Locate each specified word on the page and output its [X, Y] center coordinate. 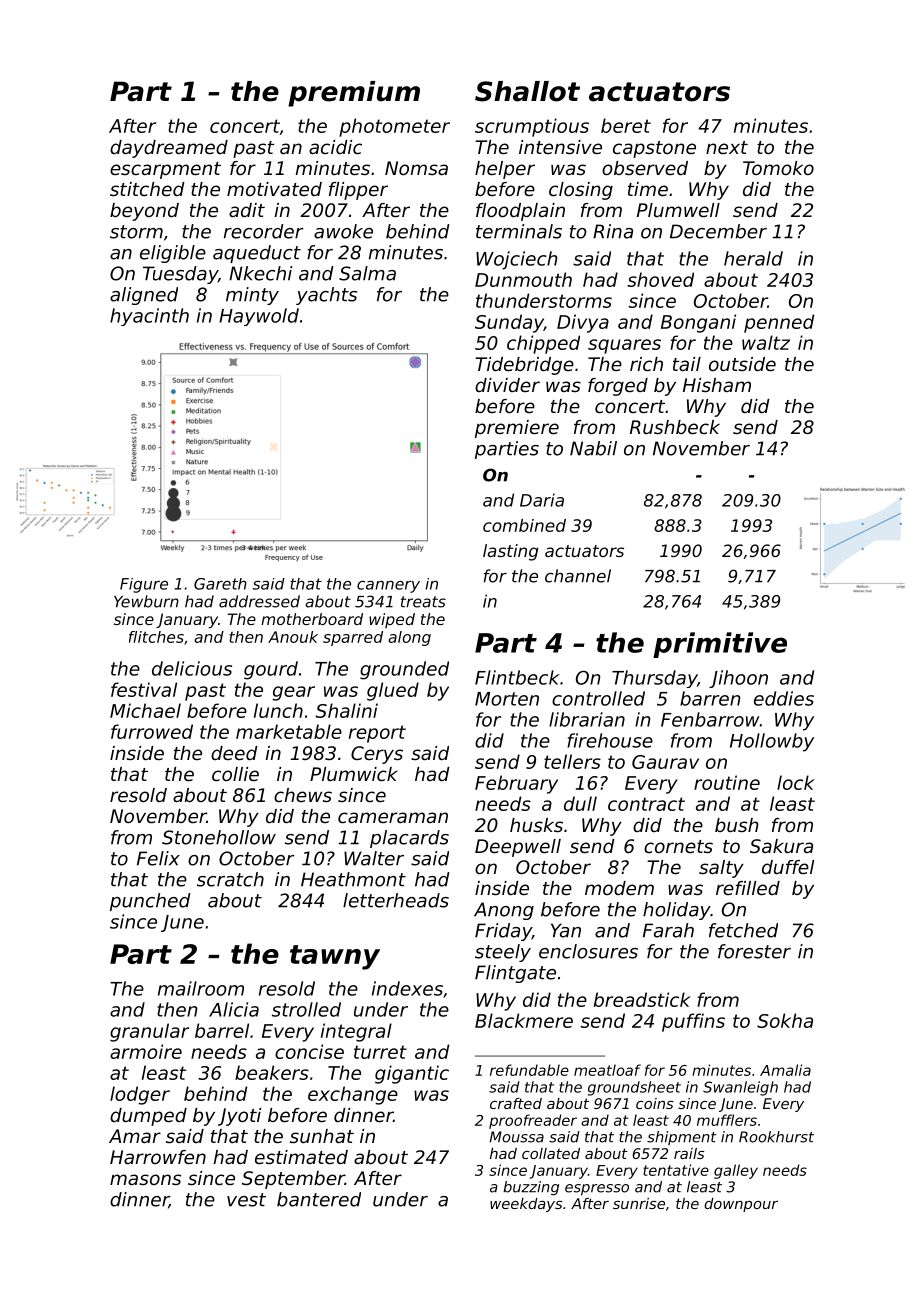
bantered [319, 1199]
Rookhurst [776, 1137]
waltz [766, 342]
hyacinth [149, 317]
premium [354, 94]
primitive [720, 645]
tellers [572, 761]
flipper [358, 191]
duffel [788, 867]
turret [380, 1052]
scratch [230, 879]
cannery [388, 587]
